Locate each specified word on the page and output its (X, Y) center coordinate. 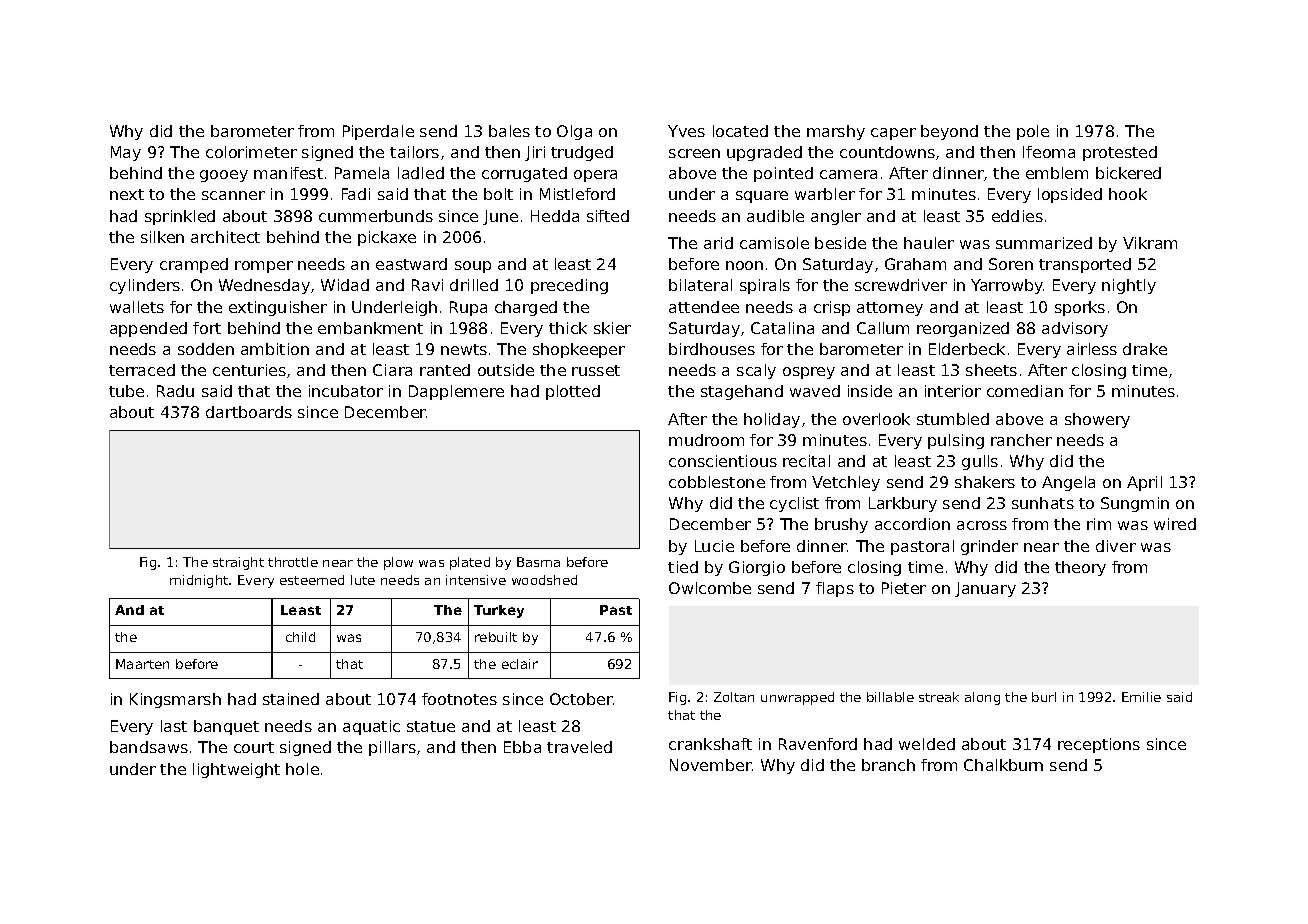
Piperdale (378, 132)
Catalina (782, 328)
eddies (1017, 216)
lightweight (236, 770)
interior (953, 391)
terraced (142, 370)
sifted (608, 216)
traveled (579, 747)
